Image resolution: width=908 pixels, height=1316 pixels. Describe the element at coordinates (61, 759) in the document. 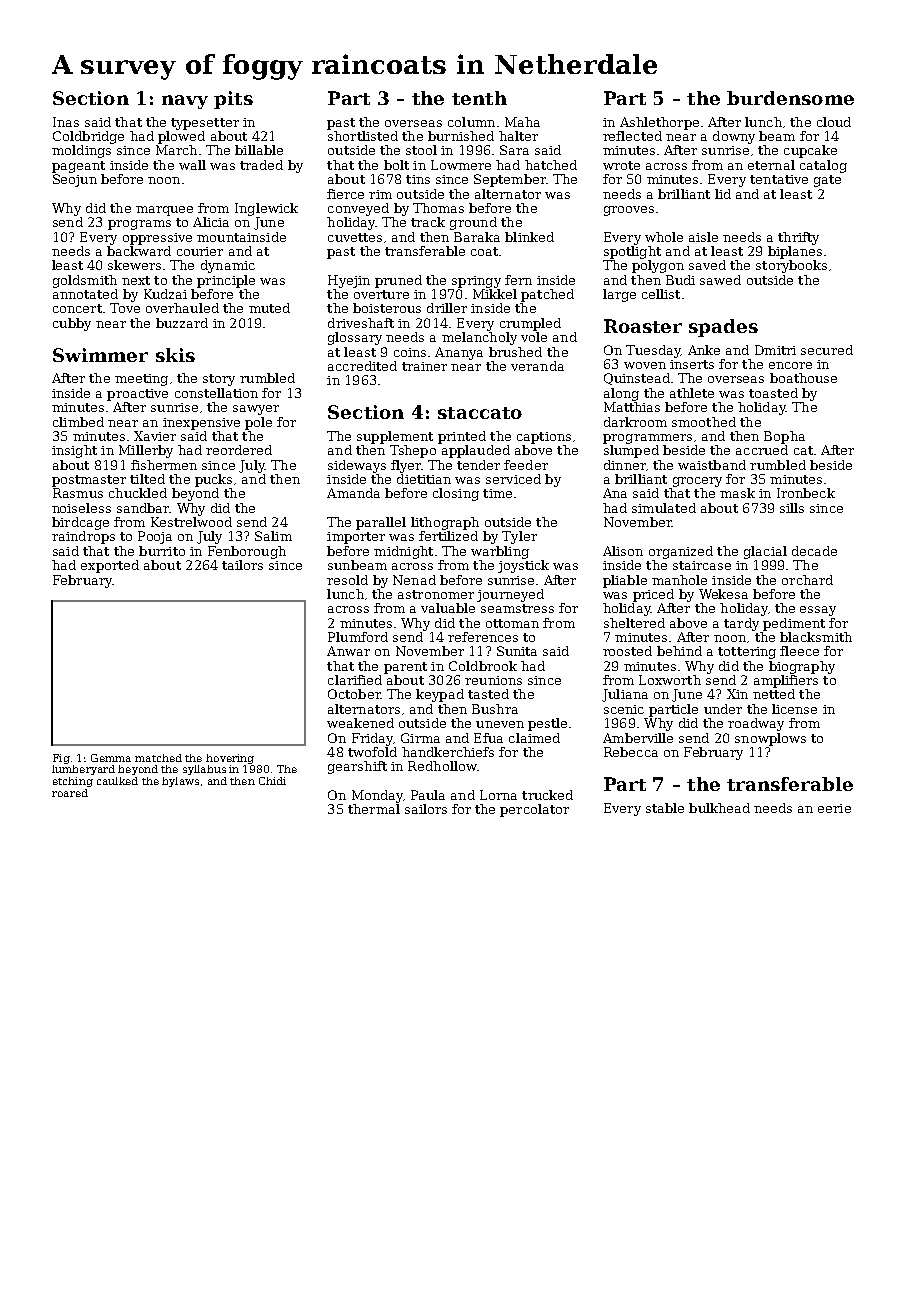

I see `Fig` at that location.
